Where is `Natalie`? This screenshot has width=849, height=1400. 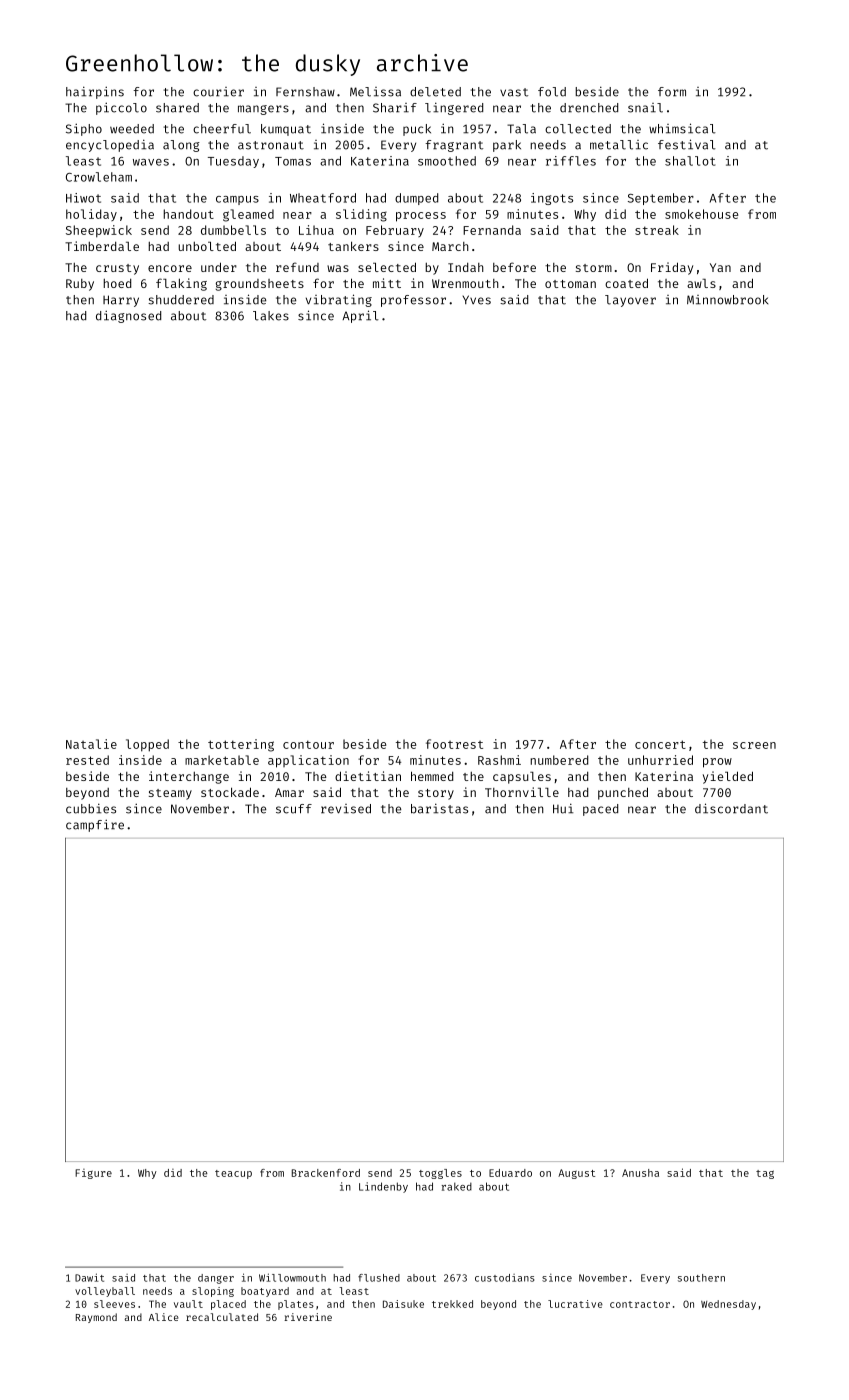 Natalie is located at coordinates (91, 744).
